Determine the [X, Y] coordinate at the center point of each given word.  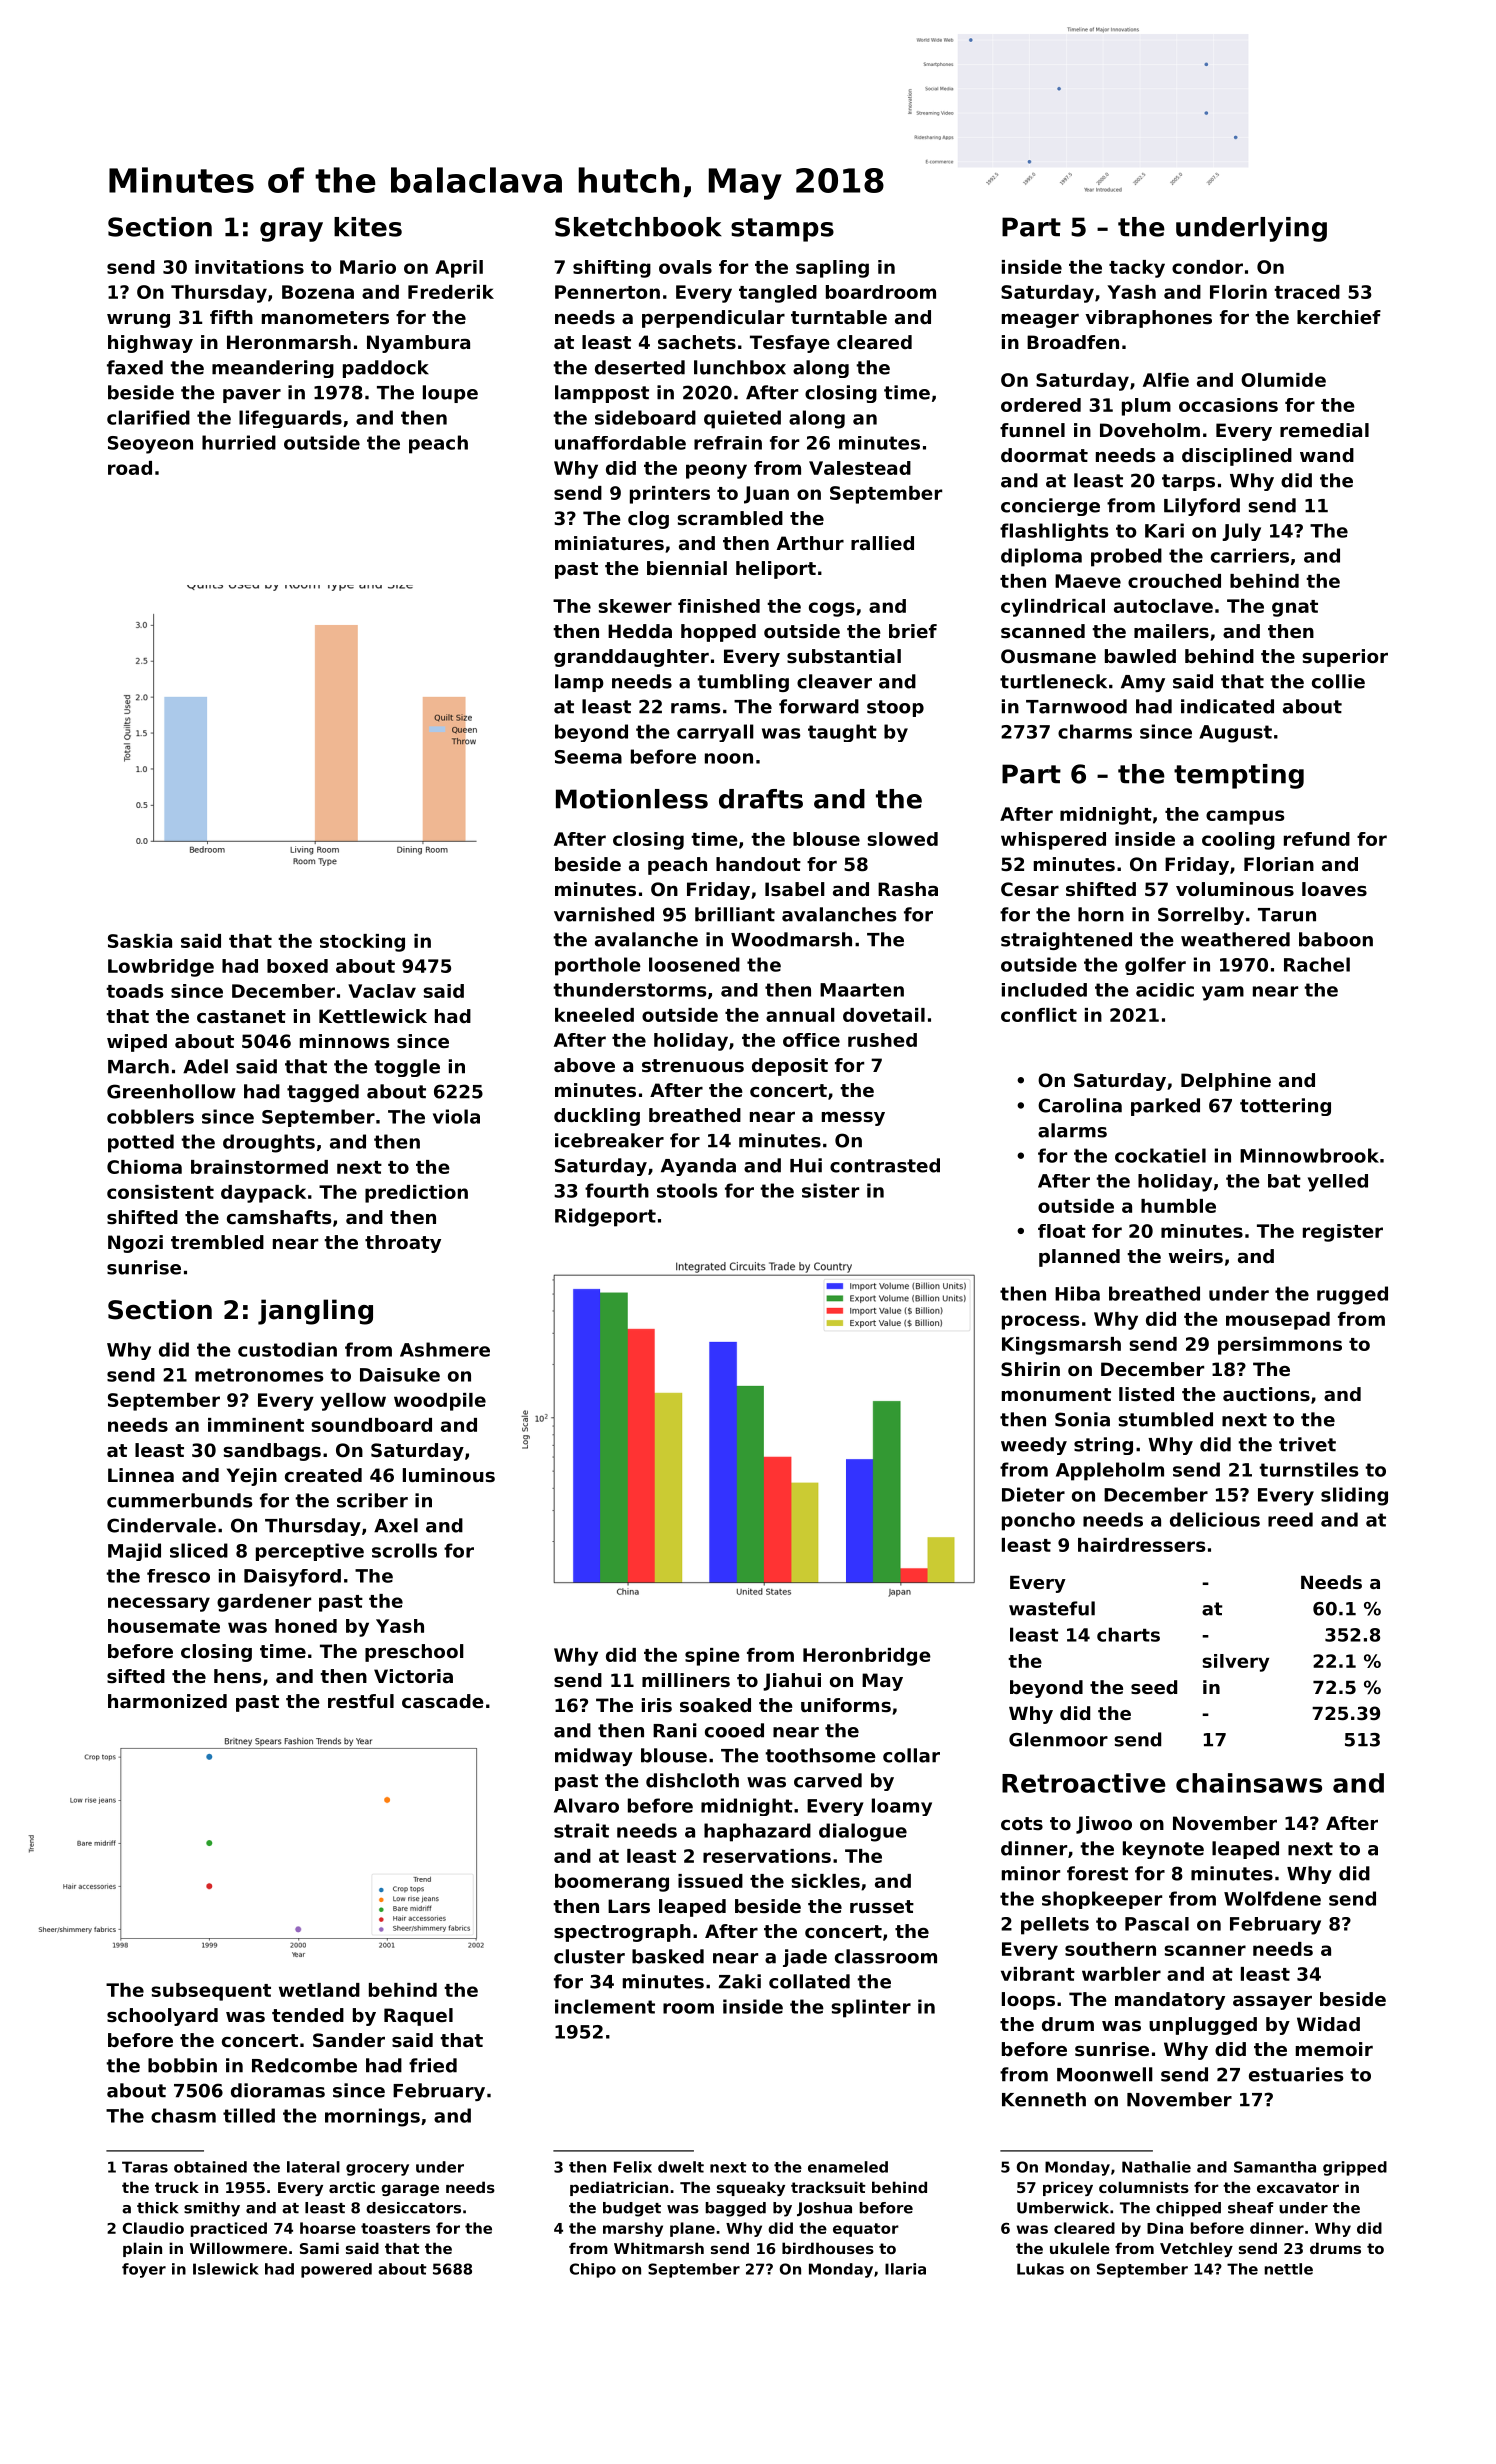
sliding [1354, 1496]
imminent [256, 1425]
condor [1207, 267]
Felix [633, 2167]
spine [712, 1657]
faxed [135, 367]
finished [719, 606]
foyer [144, 2270]
